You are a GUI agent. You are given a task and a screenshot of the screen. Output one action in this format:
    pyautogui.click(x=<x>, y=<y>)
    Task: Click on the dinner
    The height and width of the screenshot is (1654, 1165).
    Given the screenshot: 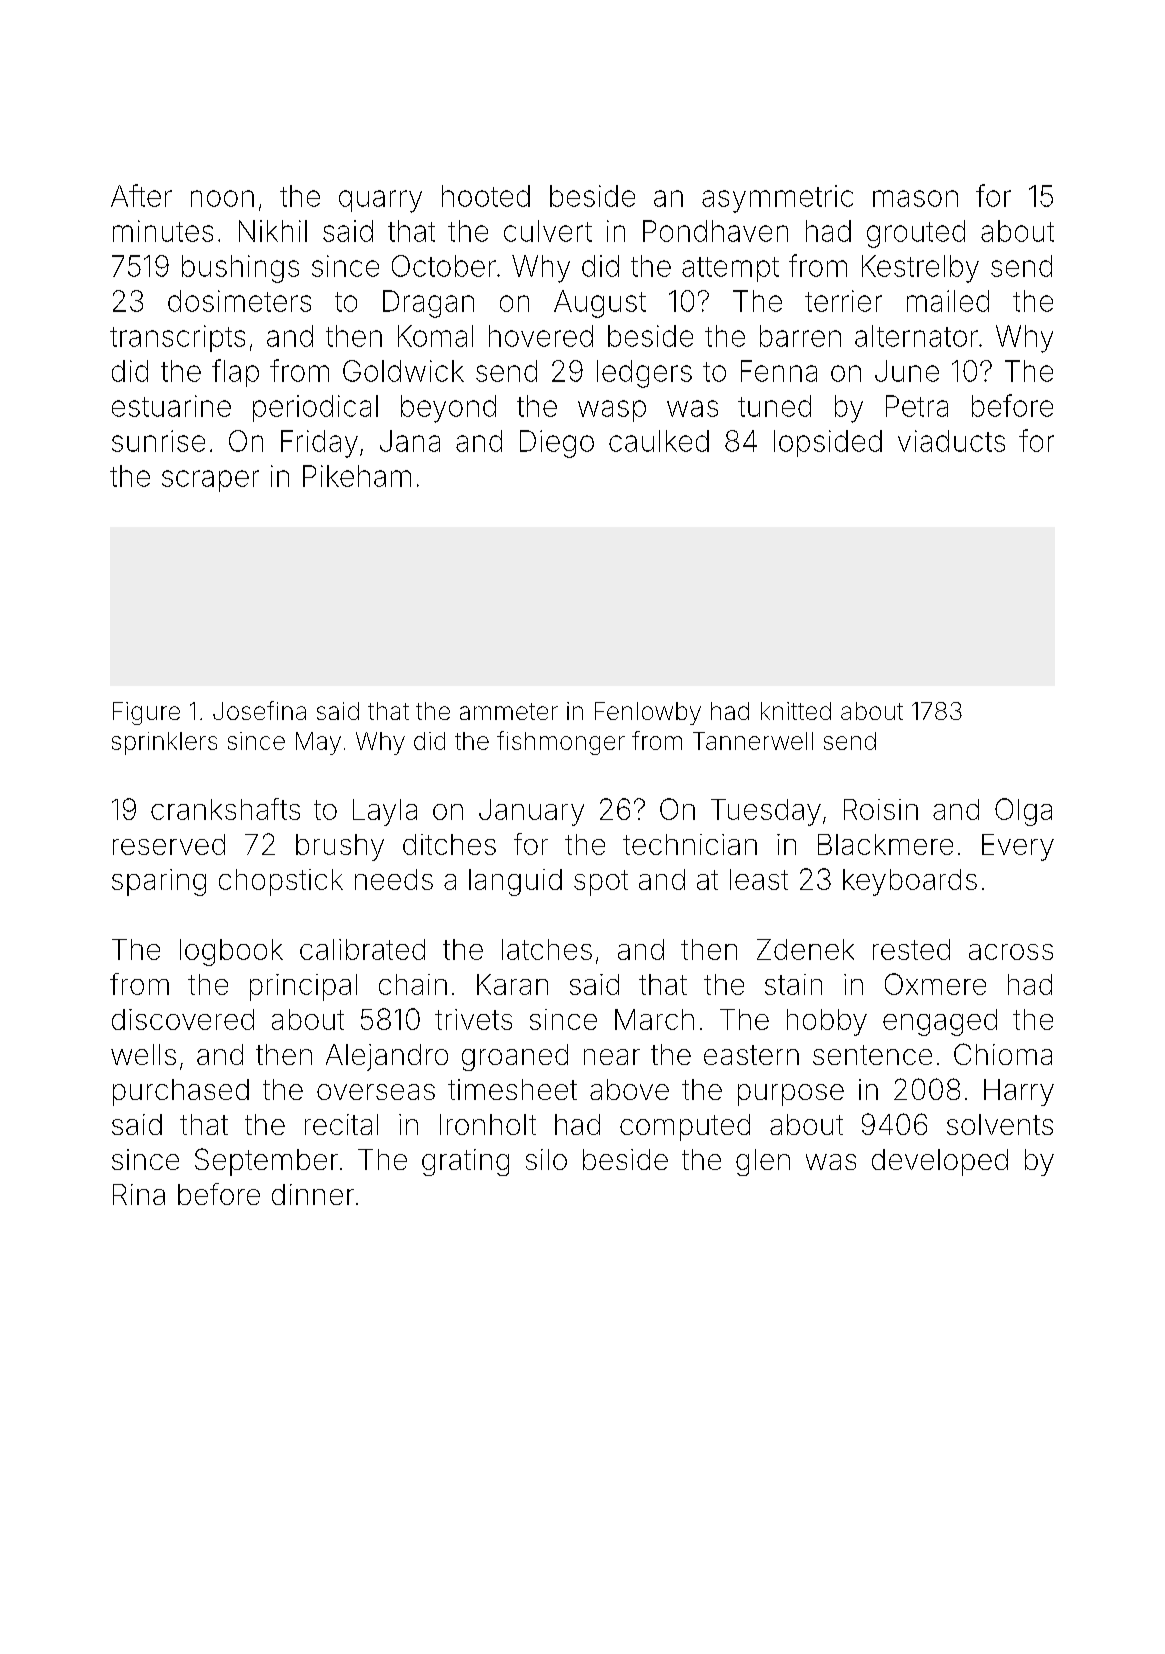 What is the action you would take?
    pyautogui.click(x=313, y=1194)
